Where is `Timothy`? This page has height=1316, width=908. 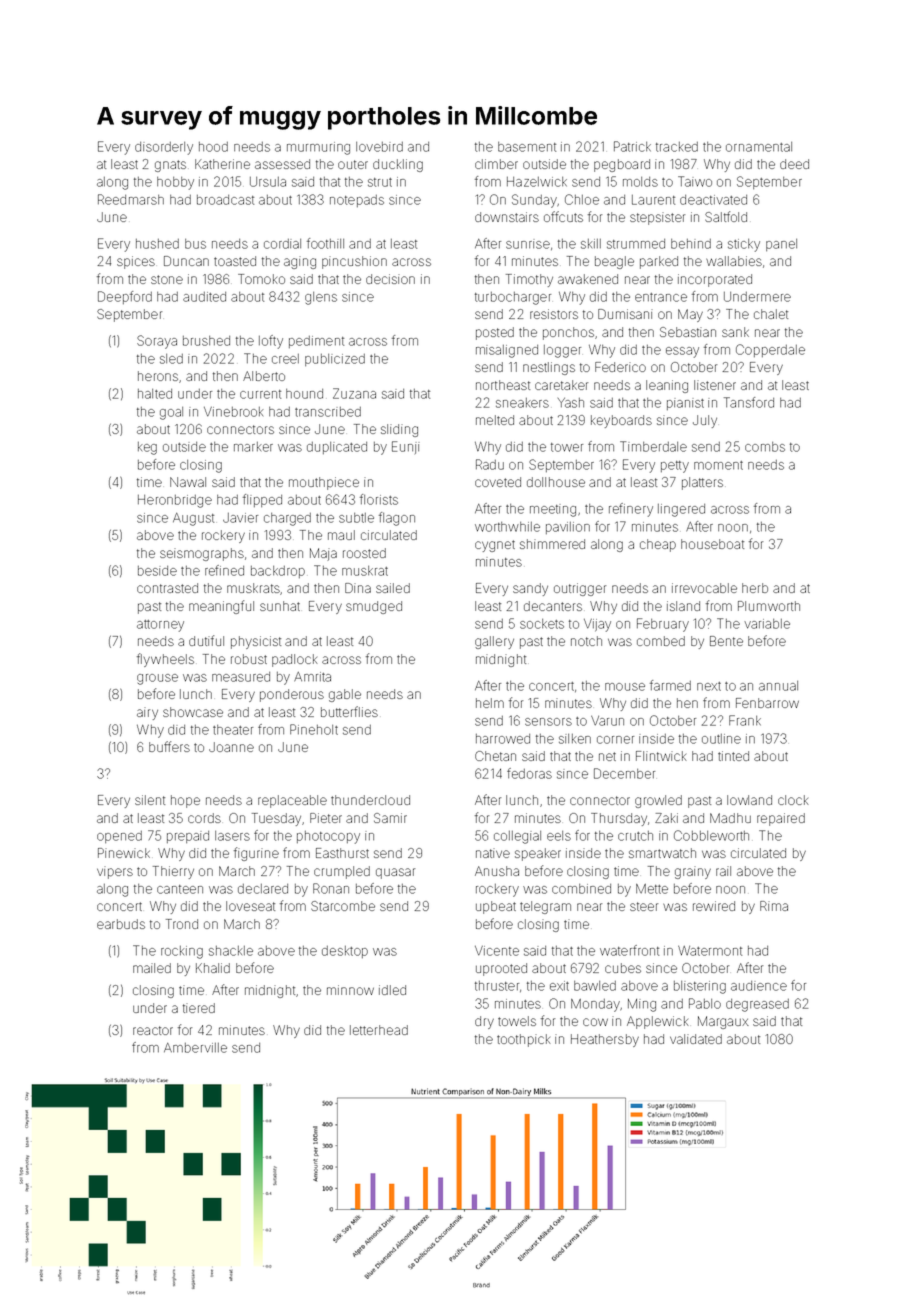 Timothy is located at coordinates (529, 280).
